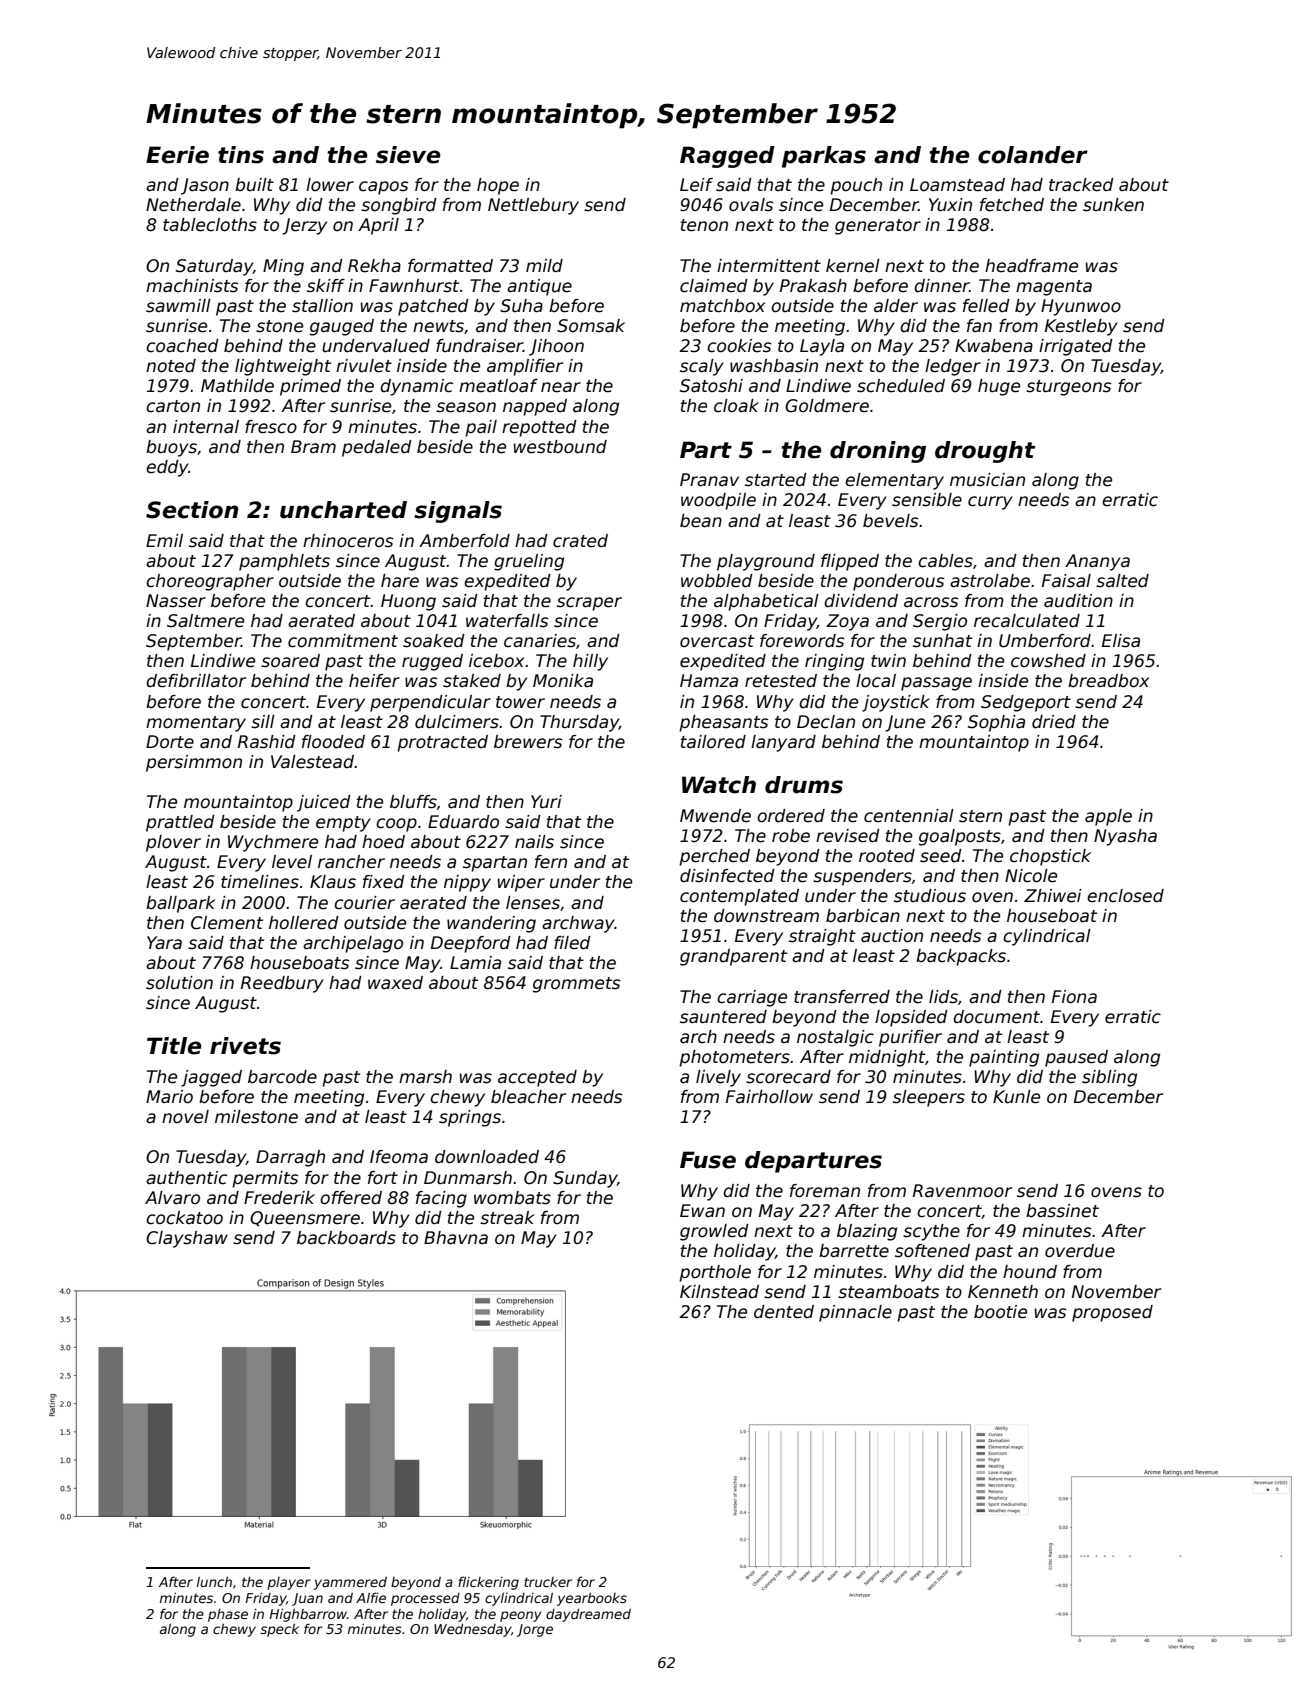  What do you see at coordinates (824, 157) in the screenshot?
I see `parkas` at bounding box center [824, 157].
